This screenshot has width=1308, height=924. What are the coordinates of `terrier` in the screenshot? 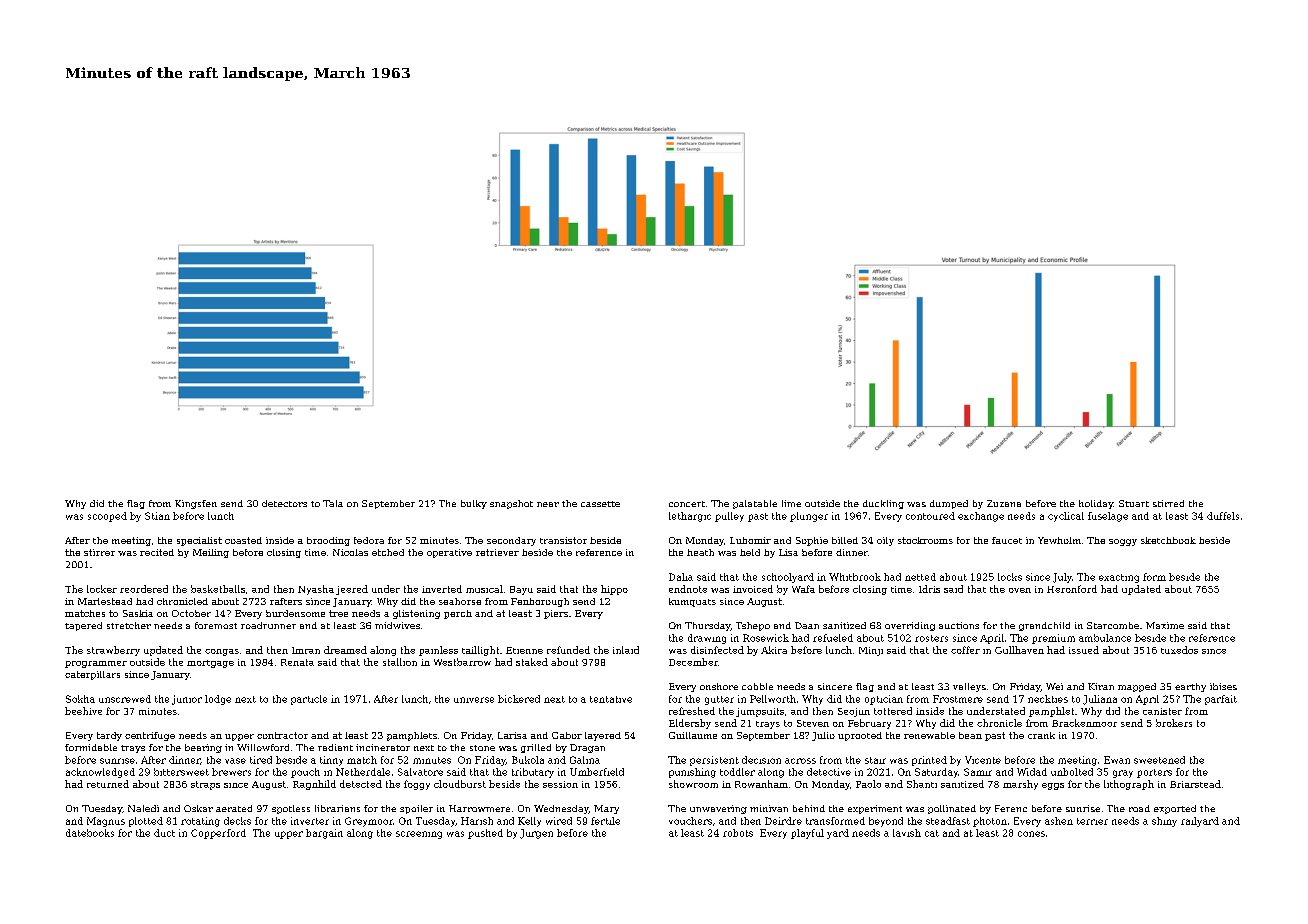 It's located at (1092, 821).
